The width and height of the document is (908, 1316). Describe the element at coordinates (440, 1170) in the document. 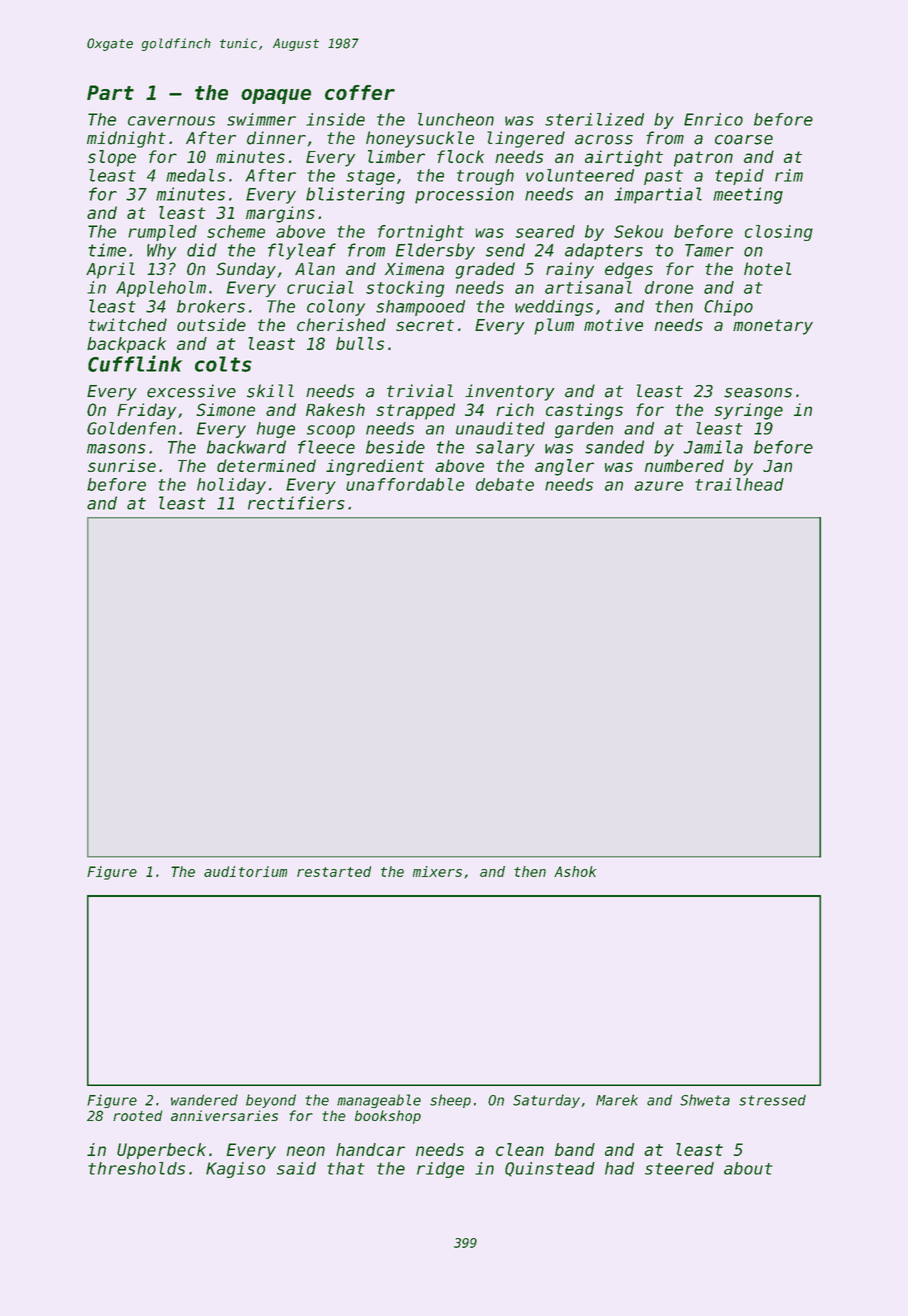

I see `ridge` at that location.
